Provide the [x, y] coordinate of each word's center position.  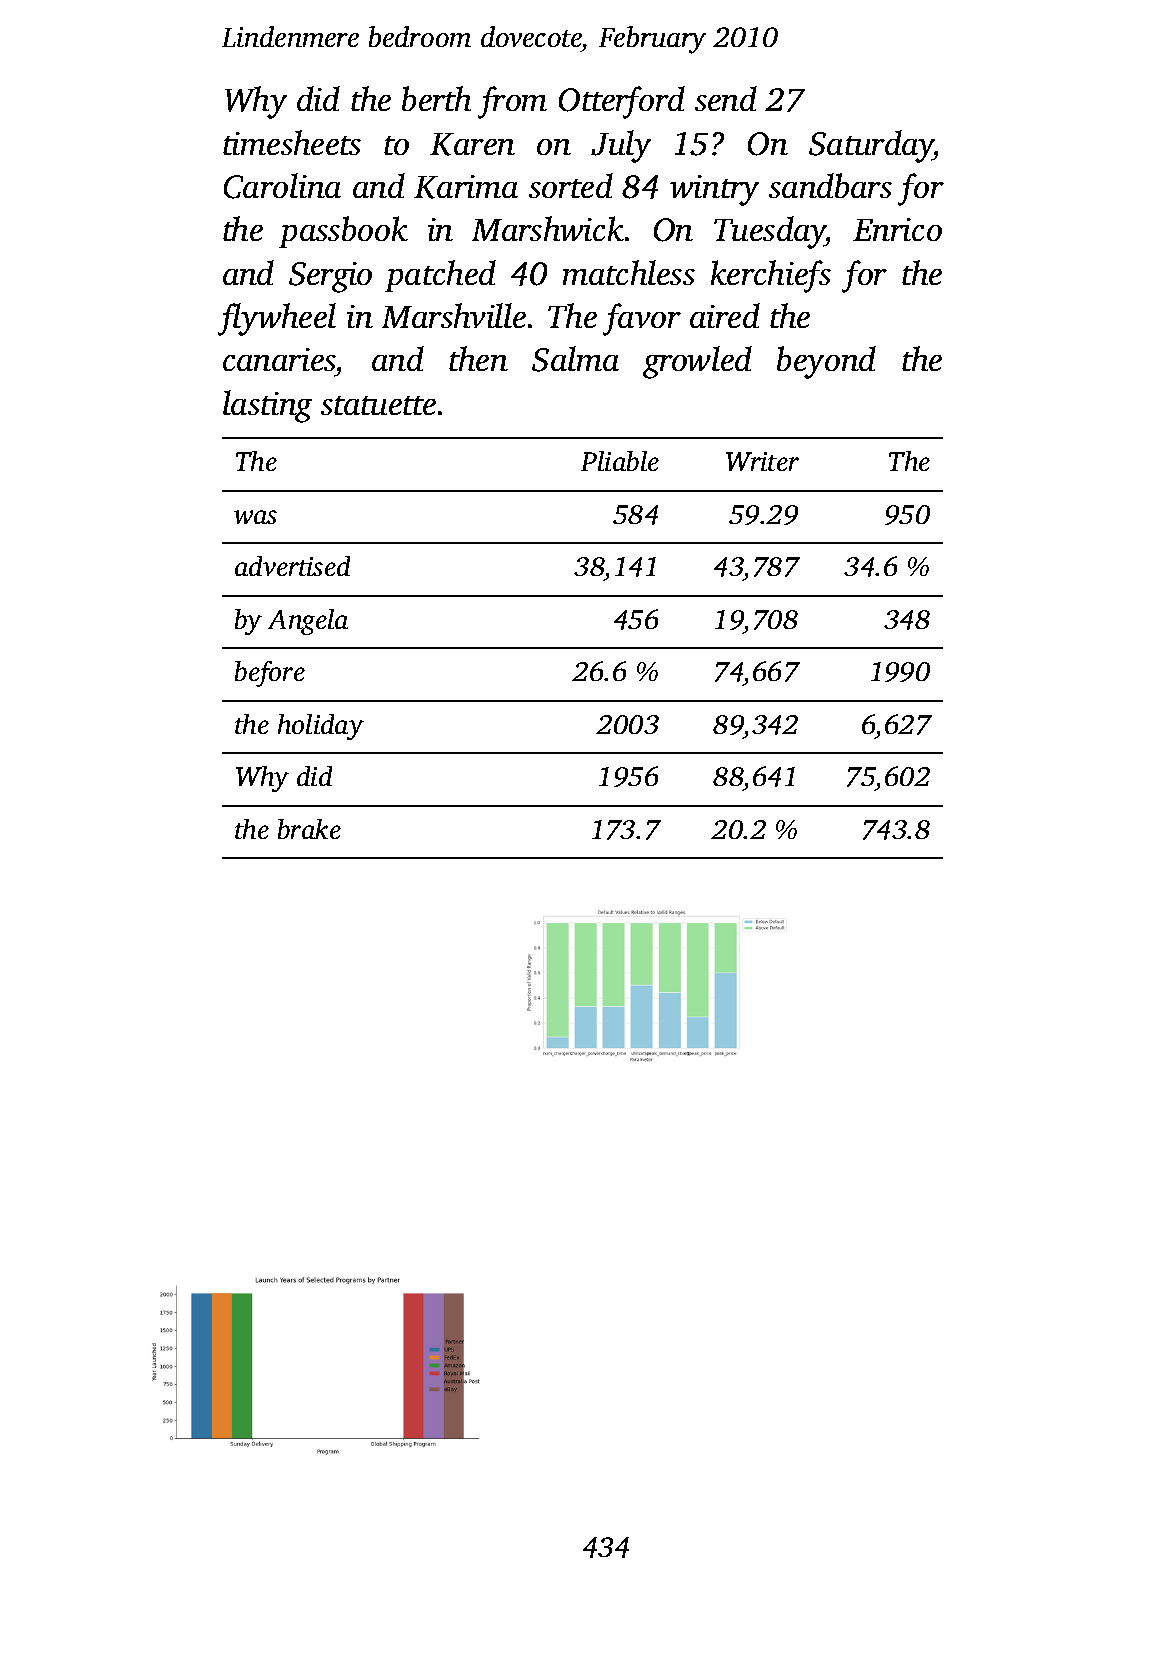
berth [436, 98]
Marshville [454, 315]
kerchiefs [771, 276]
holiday [321, 727]
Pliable [620, 461]
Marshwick [548, 228]
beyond [826, 362]
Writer [762, 461]
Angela [308, 622]
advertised [292, 566]
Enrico [897, 229]
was [255, 517]
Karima [466, 187]
